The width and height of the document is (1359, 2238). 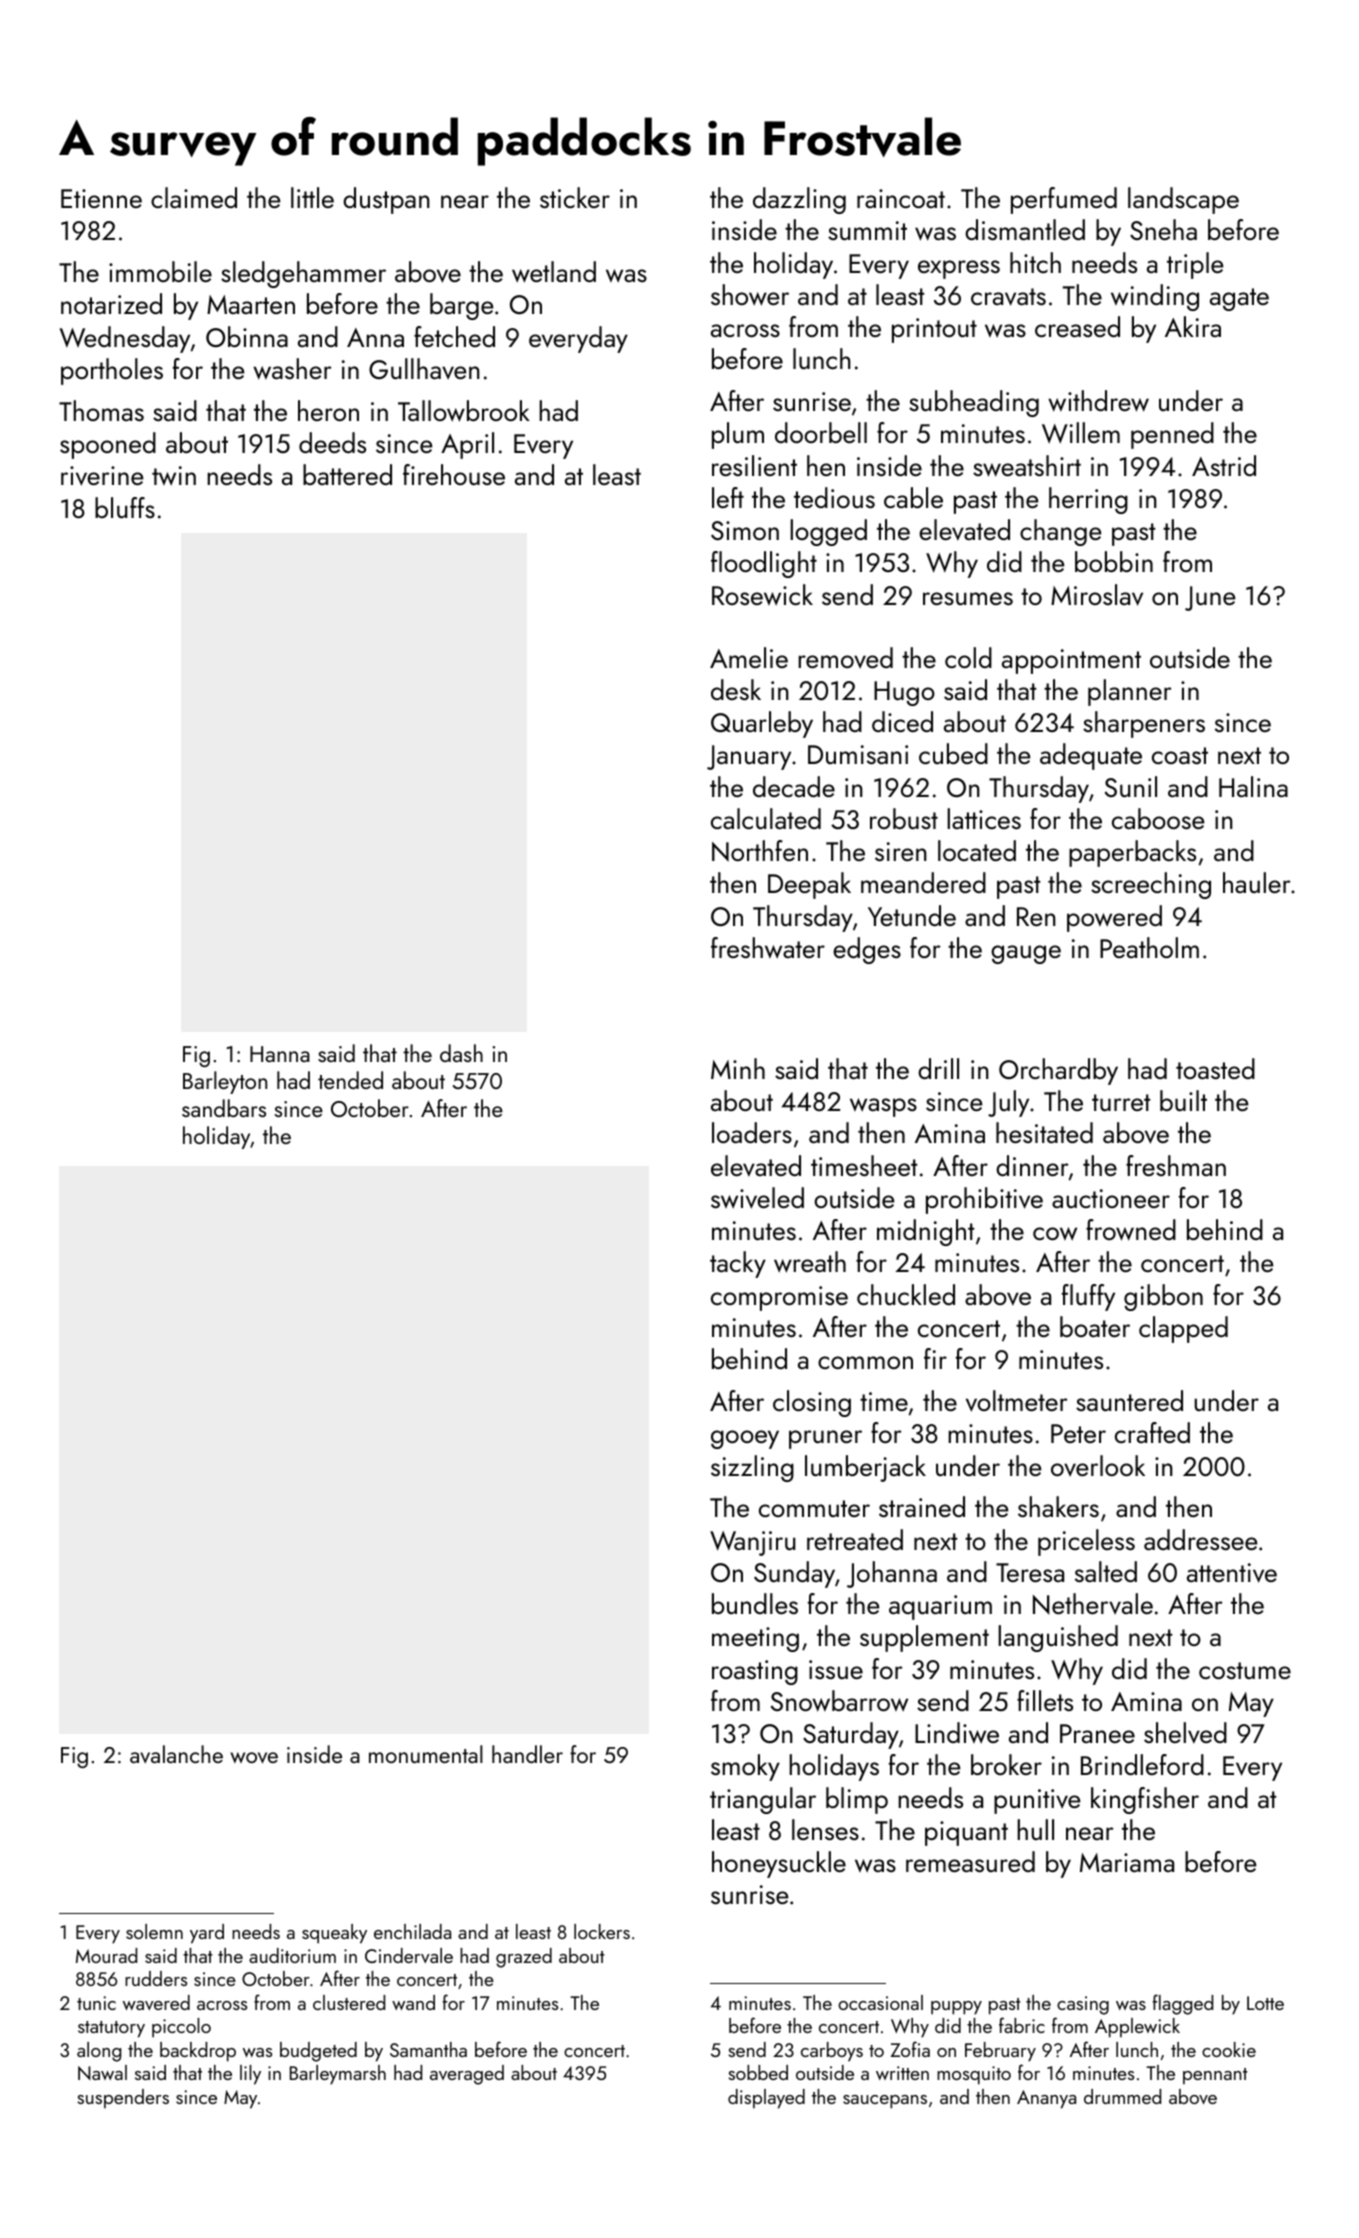 What do you see at coordinates (957, 1733) in the document?
I see `Lindiwe` at bounding box center [957, 1733].
